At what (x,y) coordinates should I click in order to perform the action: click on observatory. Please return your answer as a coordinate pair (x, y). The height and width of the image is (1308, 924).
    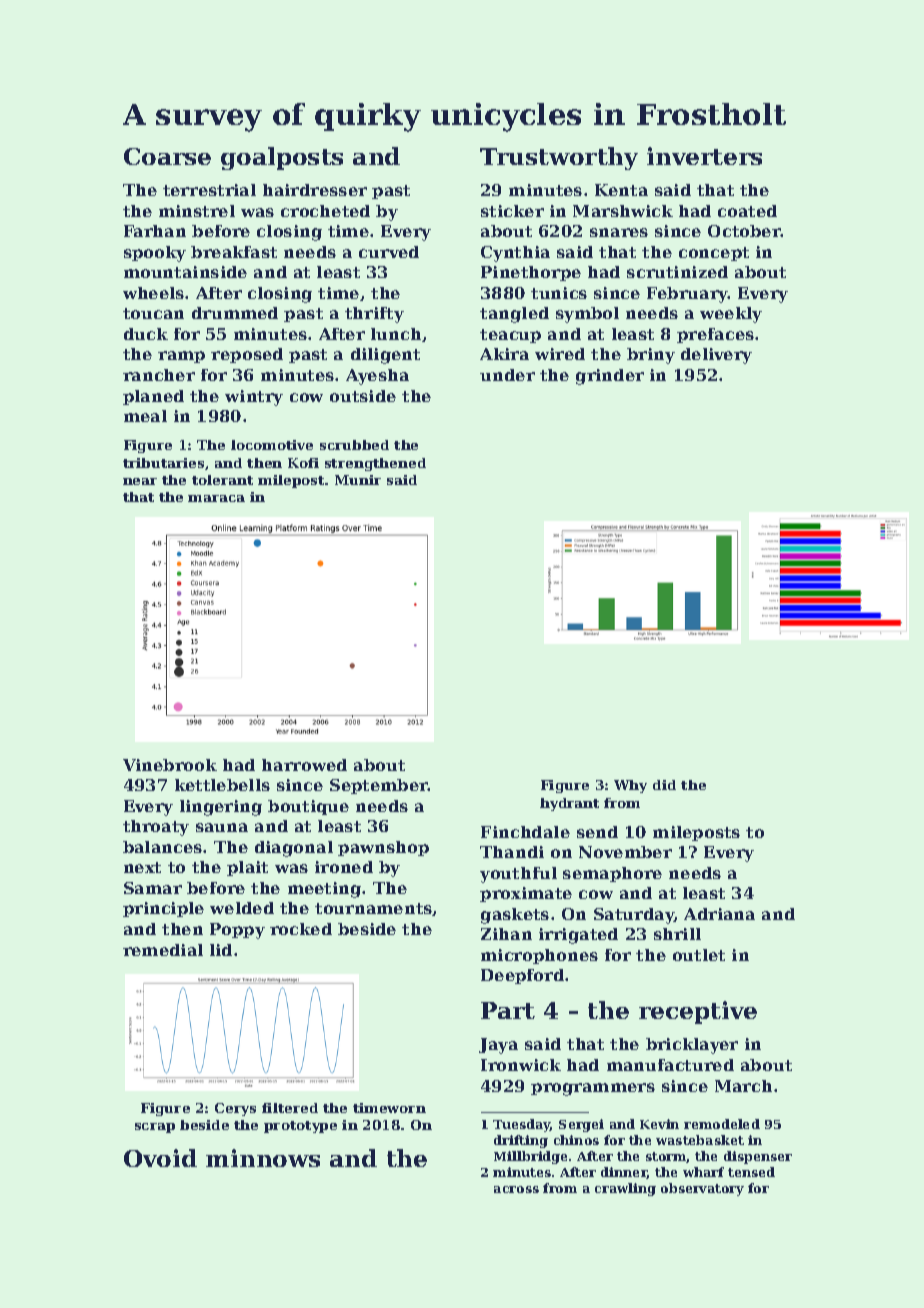
    Looking at the image, I should click on (702, 1189).
